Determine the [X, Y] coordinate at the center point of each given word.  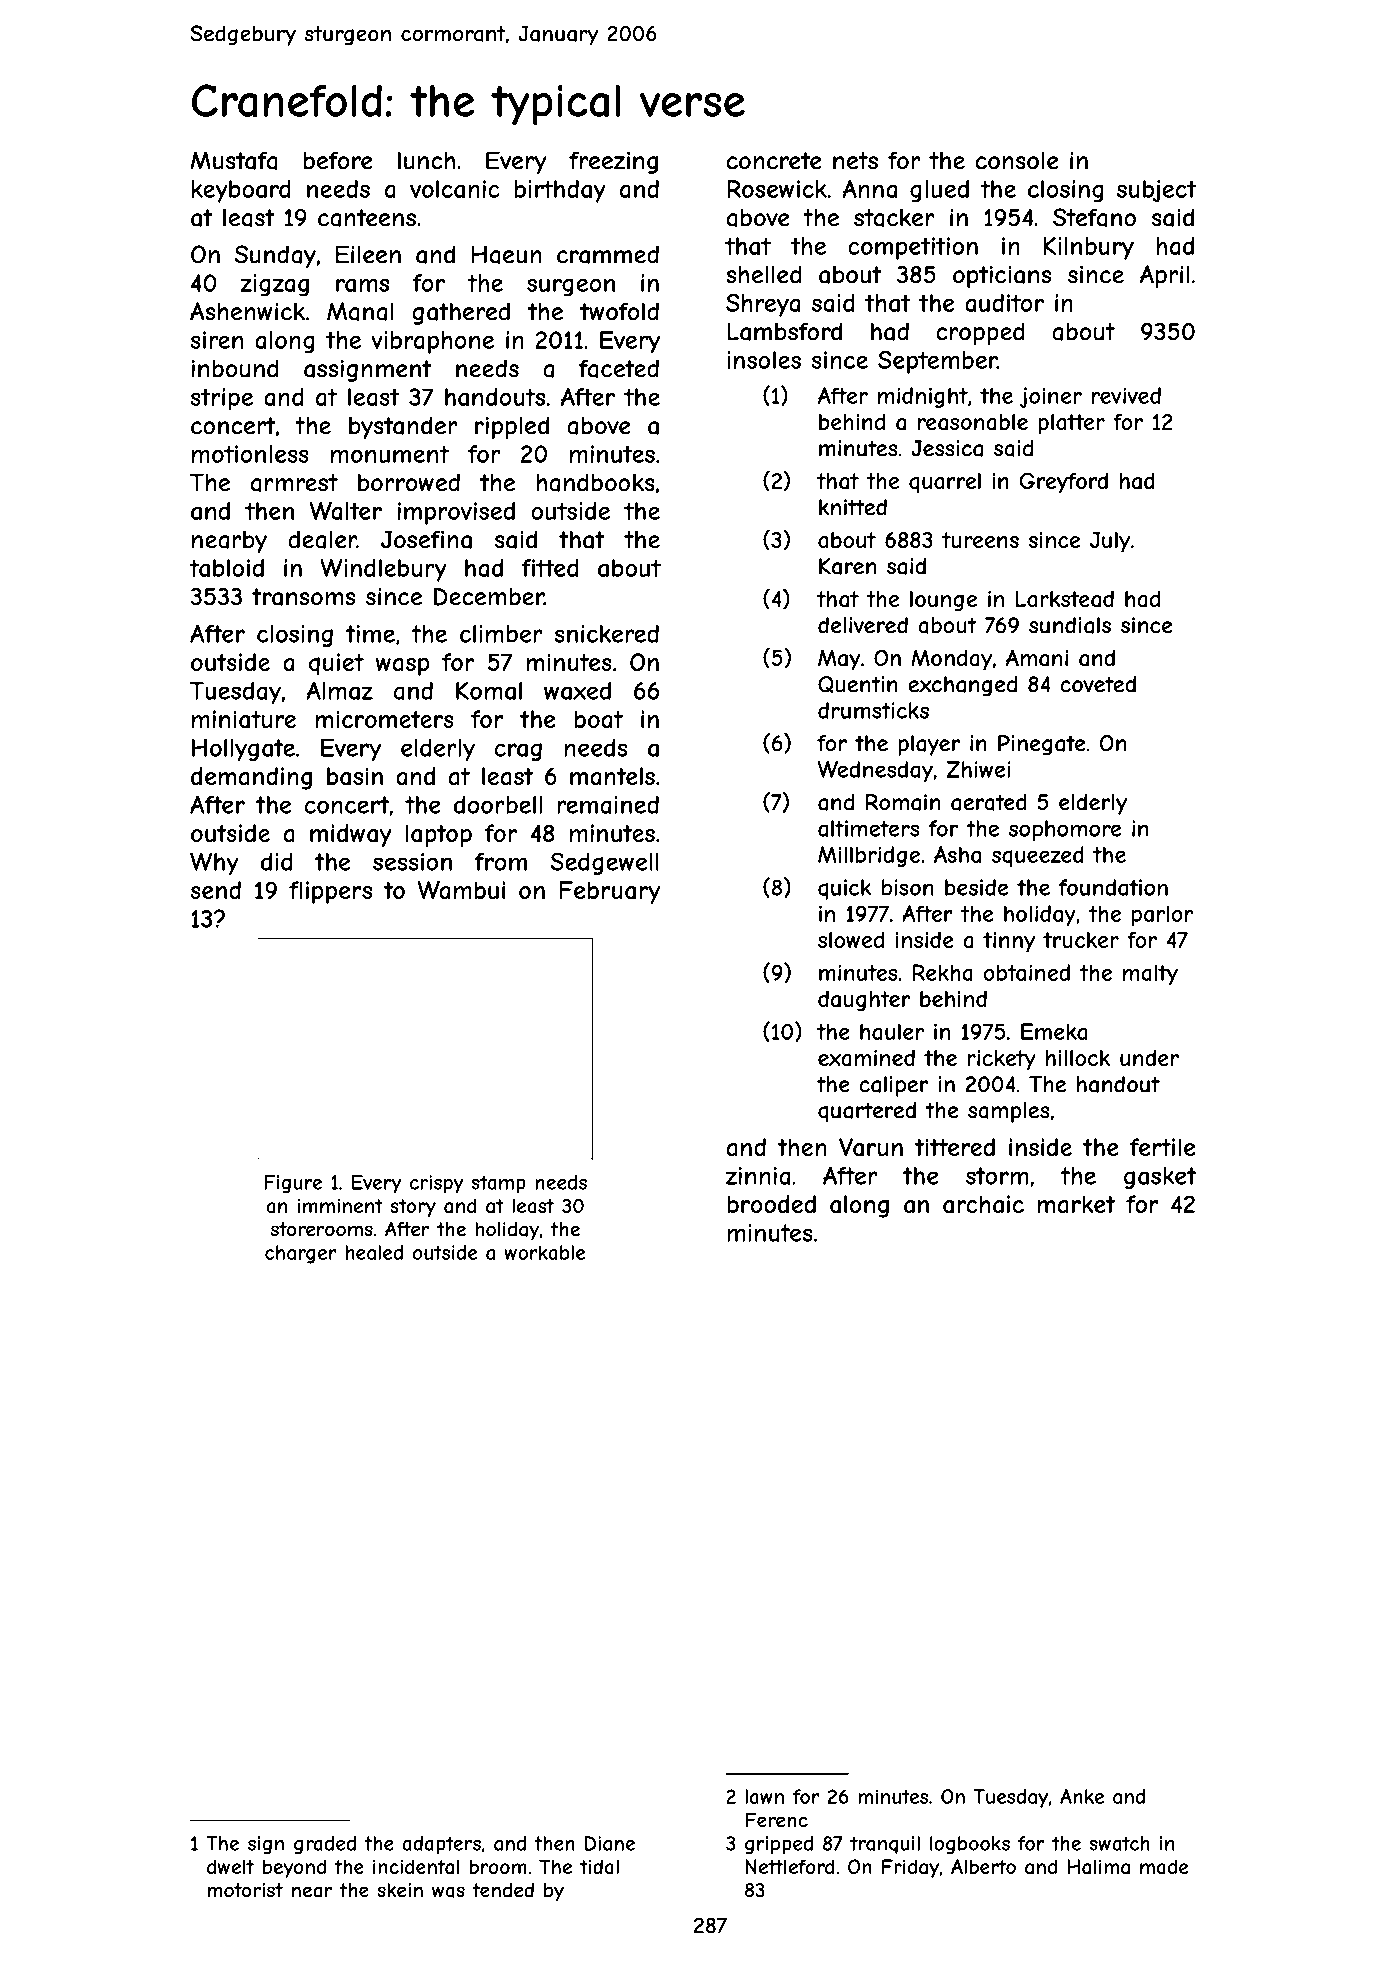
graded [325, 1845]
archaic [983, 1204]
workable [544, 1252]
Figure [293, 1184]
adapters [441, 1845]
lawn [764, 1796]
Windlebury [383, 570]
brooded [771, 1204]
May [839, 660]
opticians [1002, 276]
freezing [613, 162]
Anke [1082, 1796]
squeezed [1038, 856]
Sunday [275, 256]
